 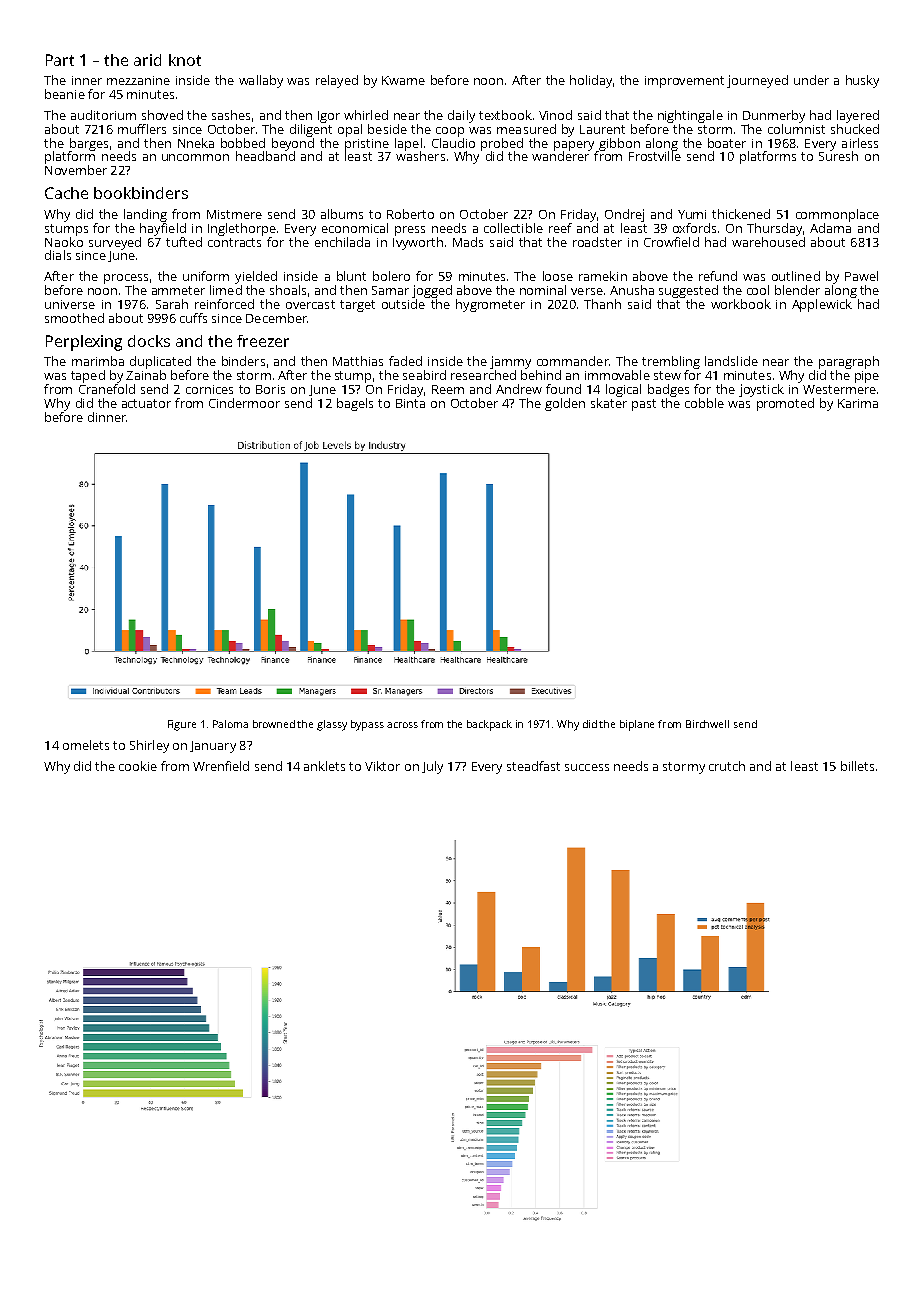 What do you see at coordinates (602, 129) in the screenshot?
I see `Laurent` at bounding box center [602, 129].
